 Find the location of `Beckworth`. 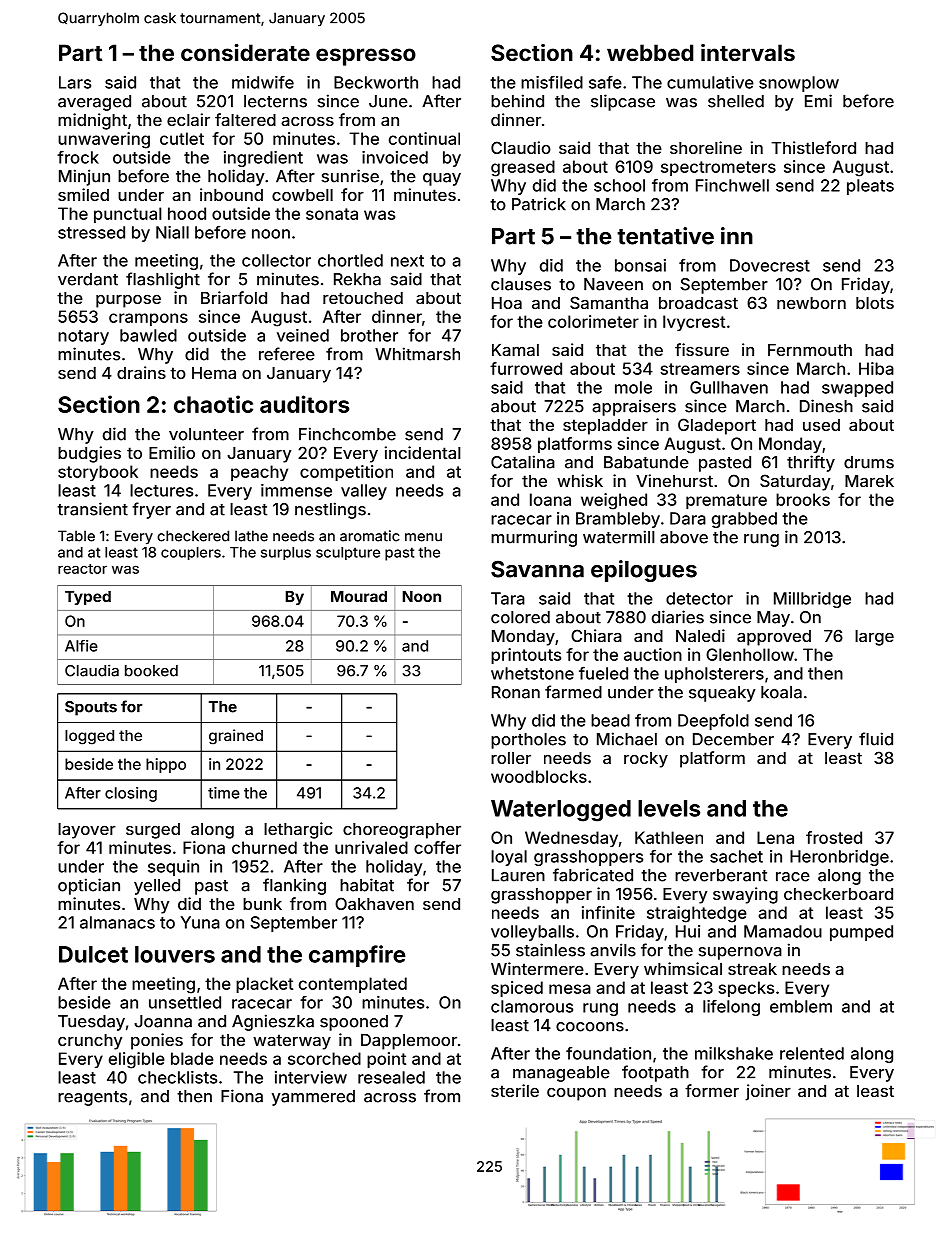

Beckworth is located at coordinates (376, 82).
